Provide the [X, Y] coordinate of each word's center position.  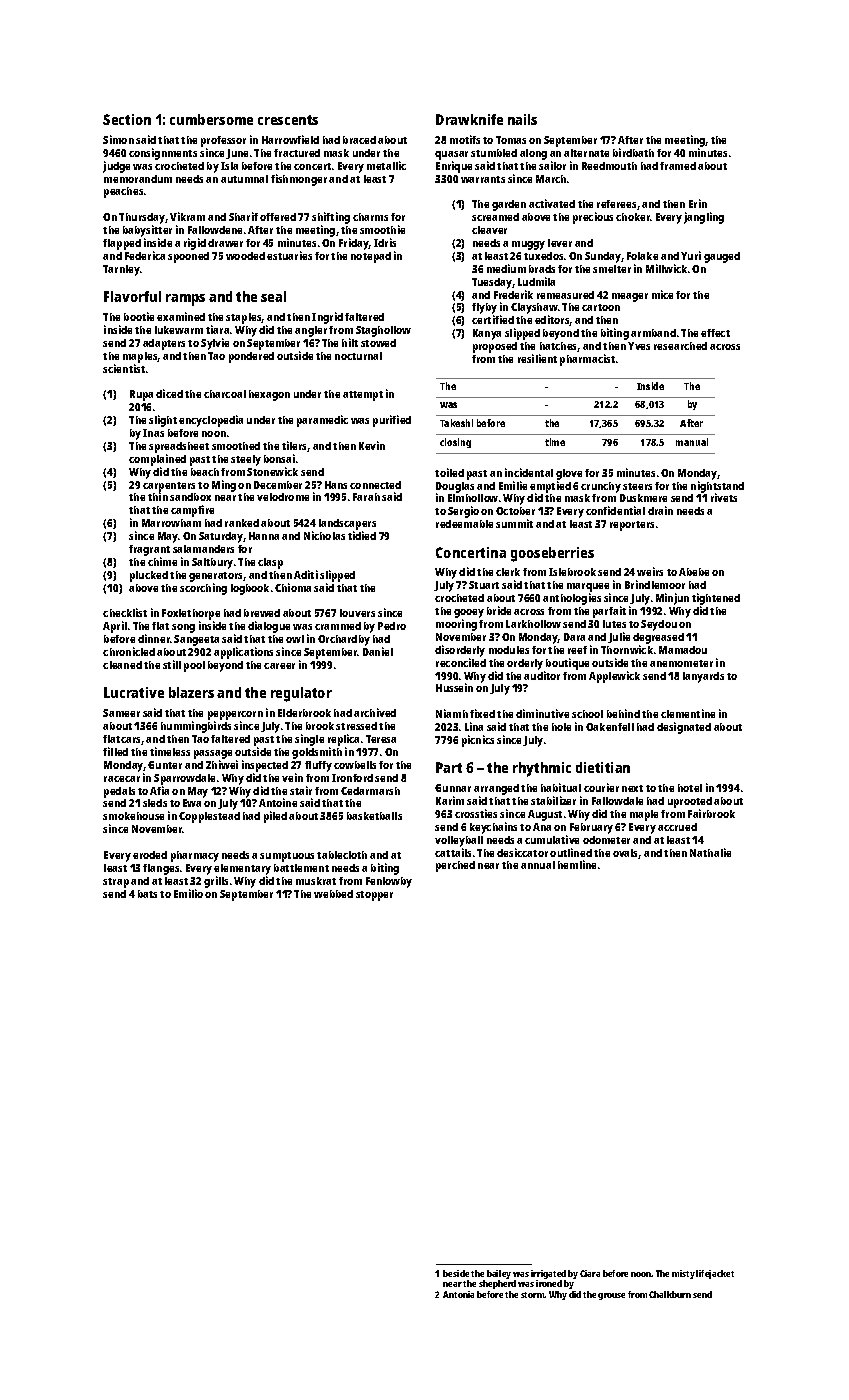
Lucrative [134, 692]
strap [116, 883]
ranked [242, 523]
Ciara [590, 1273]
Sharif [243, 216]
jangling [704, 218]
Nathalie [710, 852]
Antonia [458, 1294]
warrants [483, 179]
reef [577, 650]
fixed [482, 713]
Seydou [659, 625]
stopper [374, 896]
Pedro [392, 626]
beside [456, 1273]
